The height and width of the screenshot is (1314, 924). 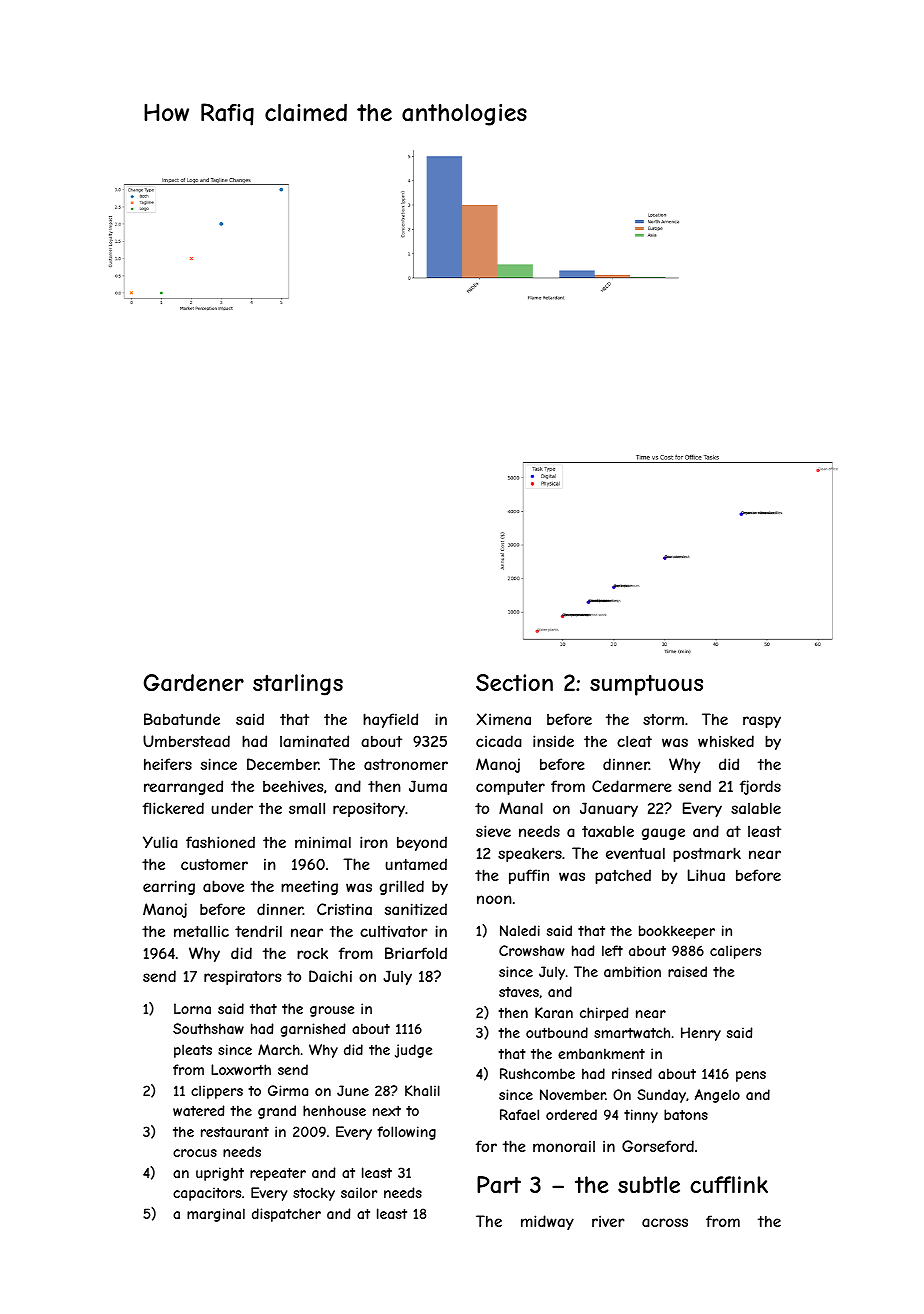 I want to click on Section, so click(x=514, y=682).
